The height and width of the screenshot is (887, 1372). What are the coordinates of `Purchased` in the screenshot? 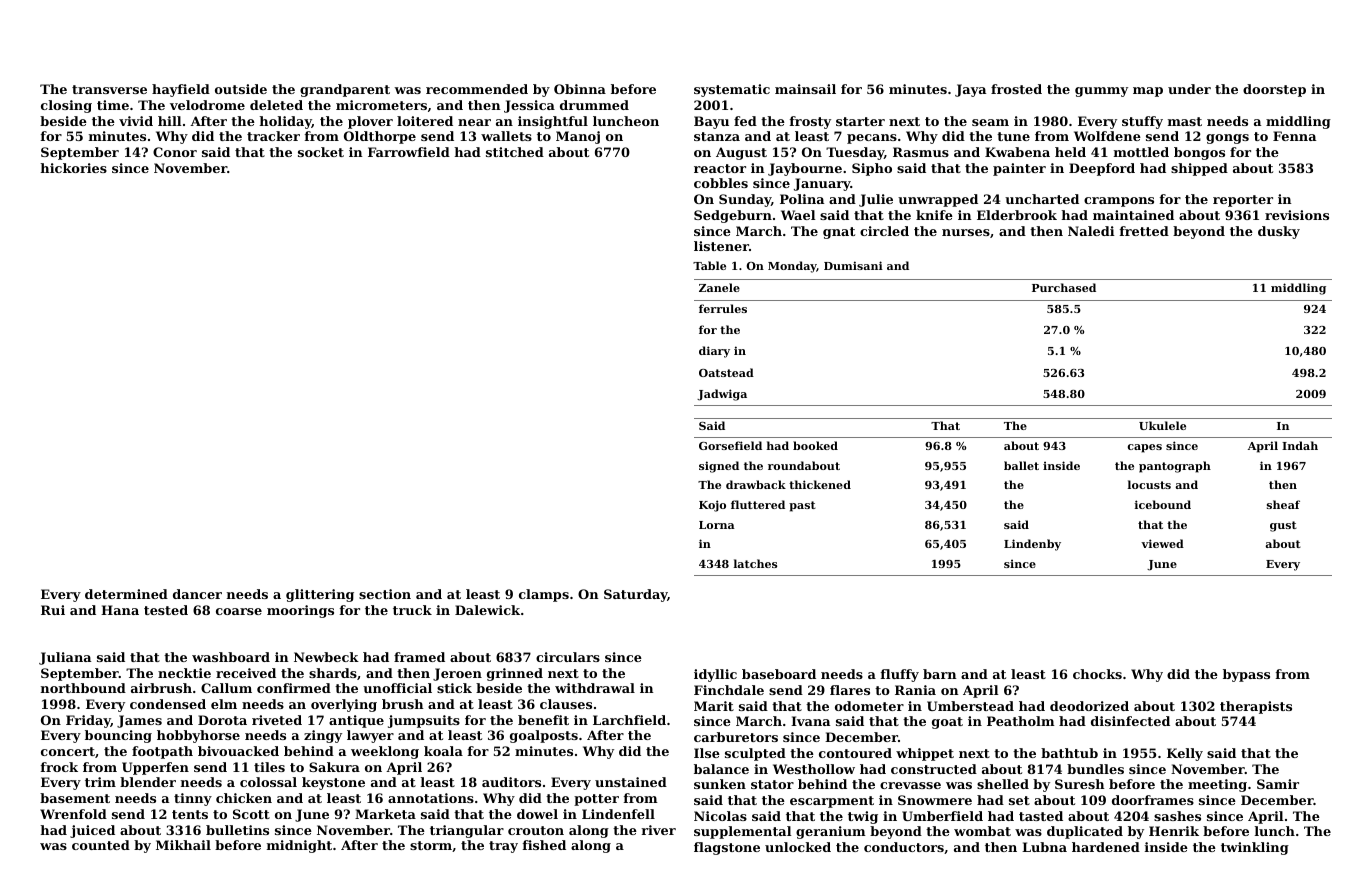 It's located at (1064, 287).
